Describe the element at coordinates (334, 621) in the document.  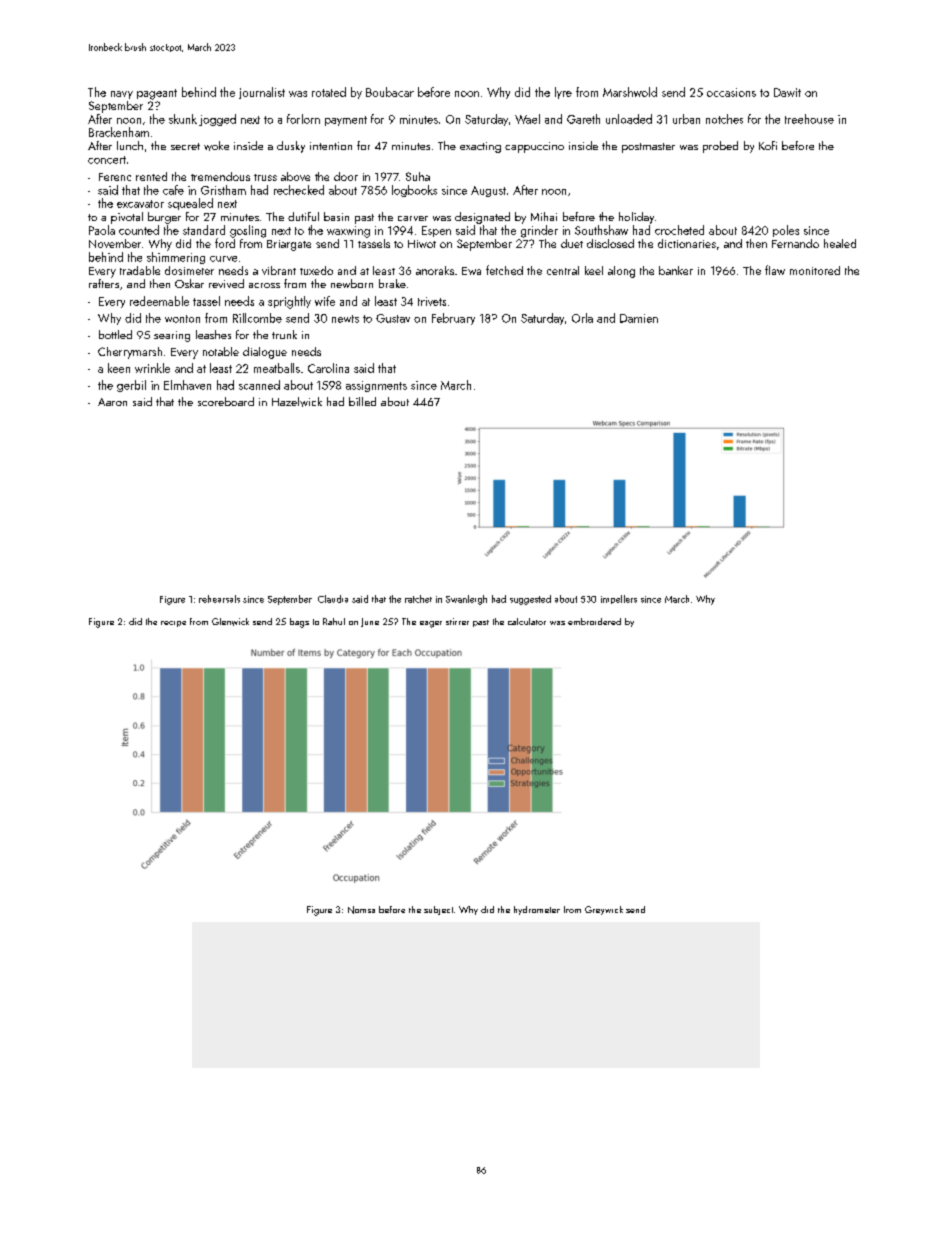
I see `Rahul` at that location.
